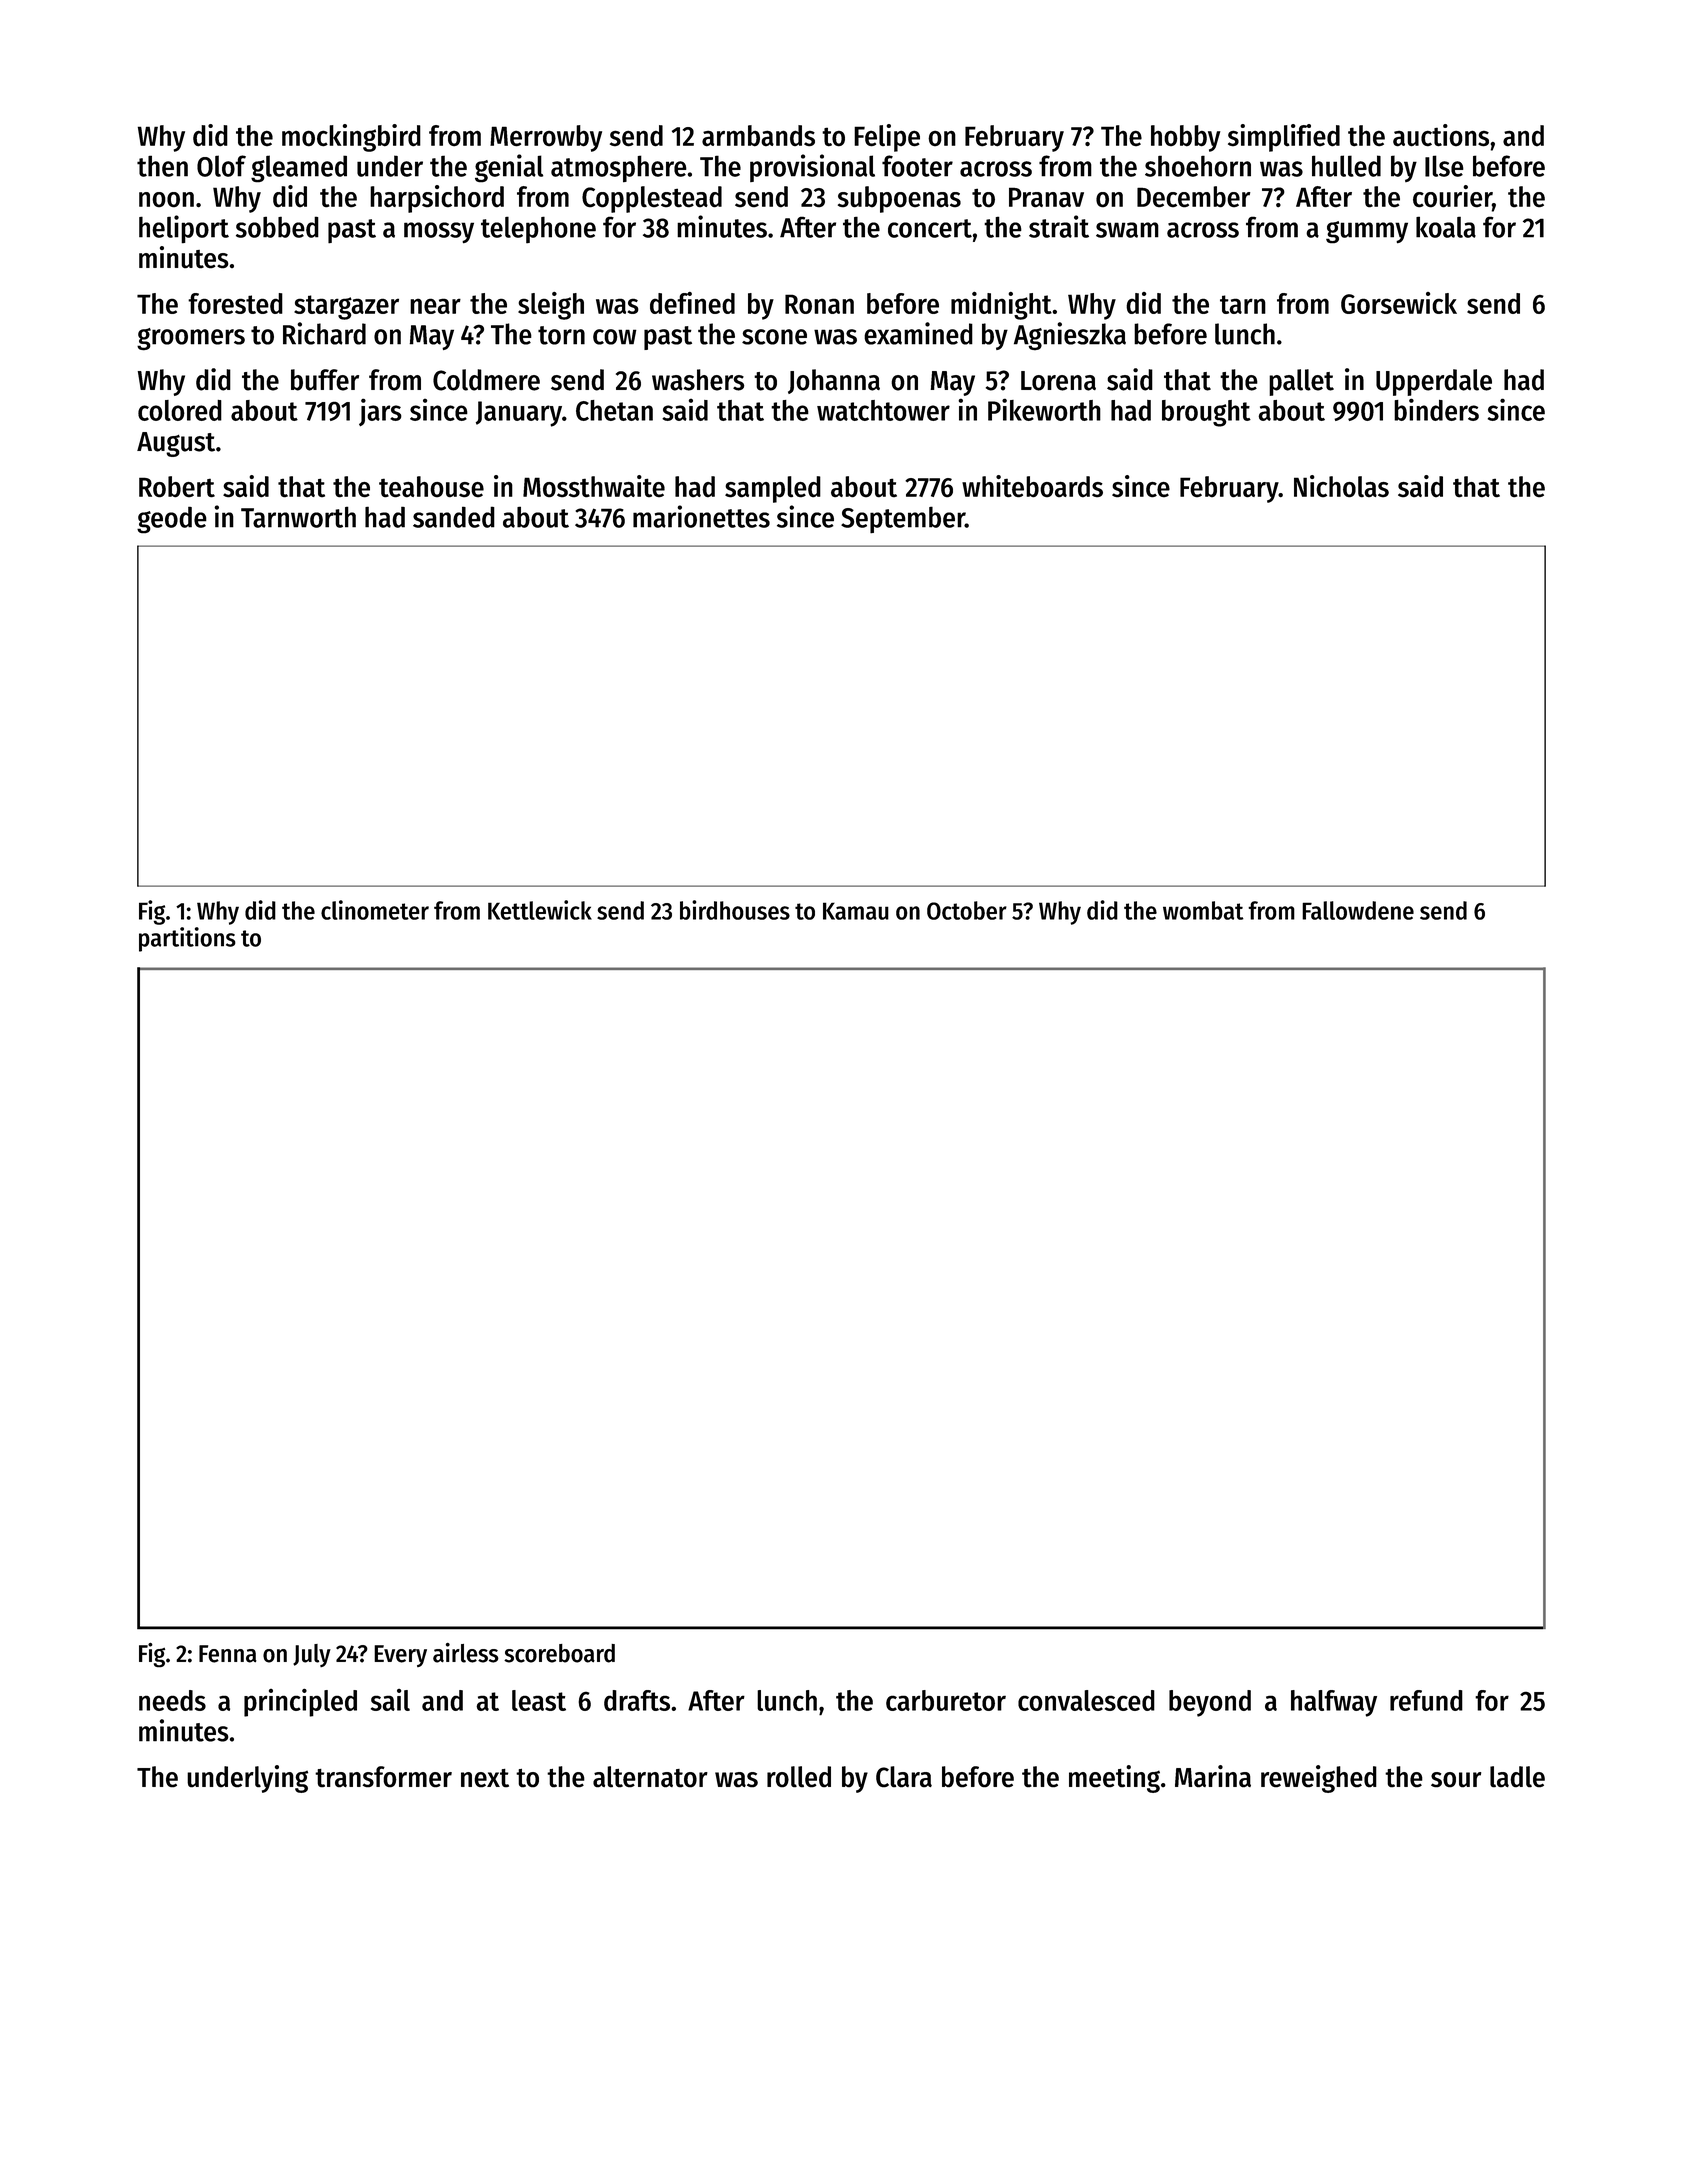 The width and height of the image is (1683, 2178). Describe the element at coordinates (184, 229) in the image. I see `heliport` at that location.
